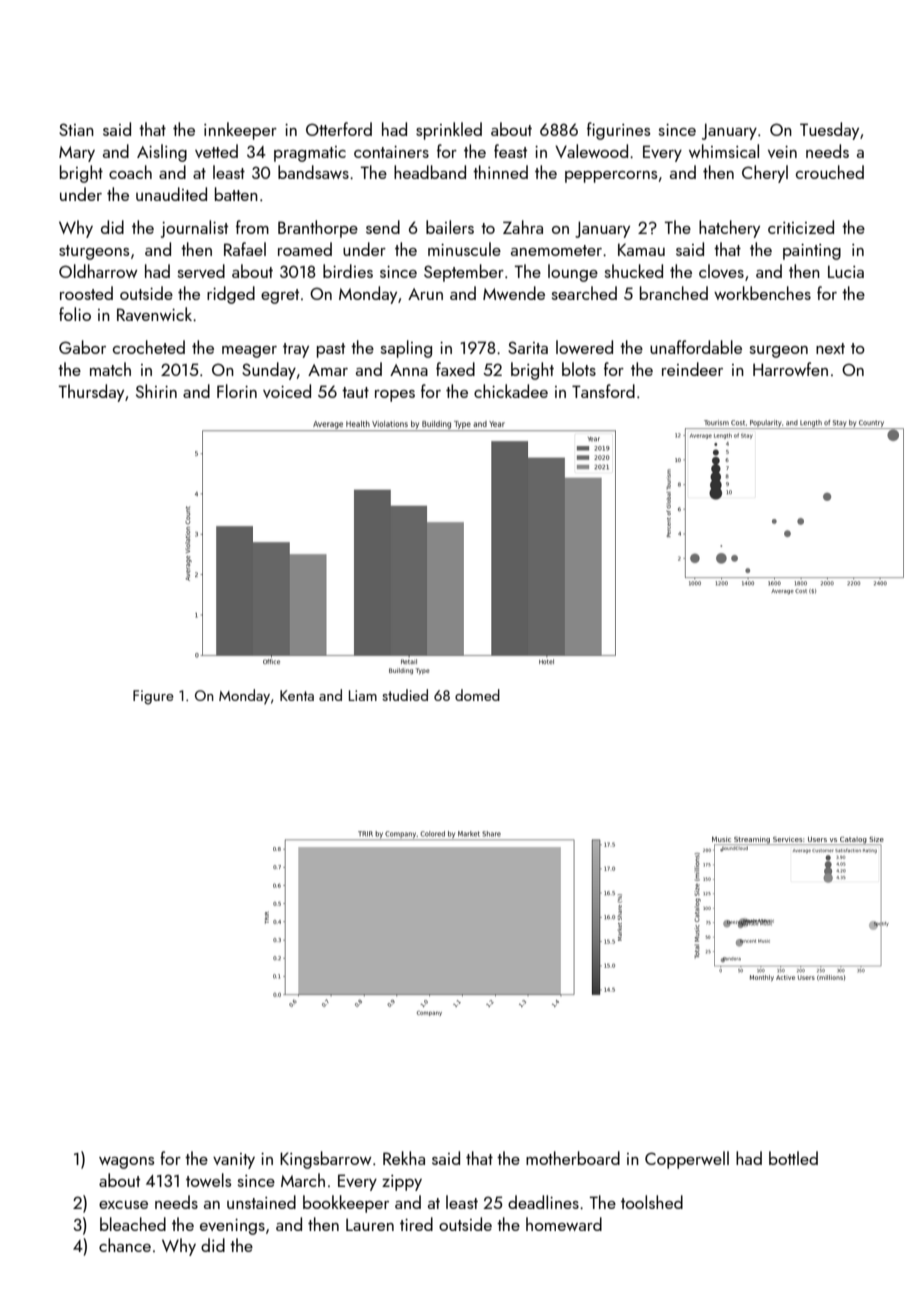 The width and height of the document is (924, 1308). What do you see at coordinates (652, 1202) in the document?
I see `toolshed` at bounding box center [652, 1202].
